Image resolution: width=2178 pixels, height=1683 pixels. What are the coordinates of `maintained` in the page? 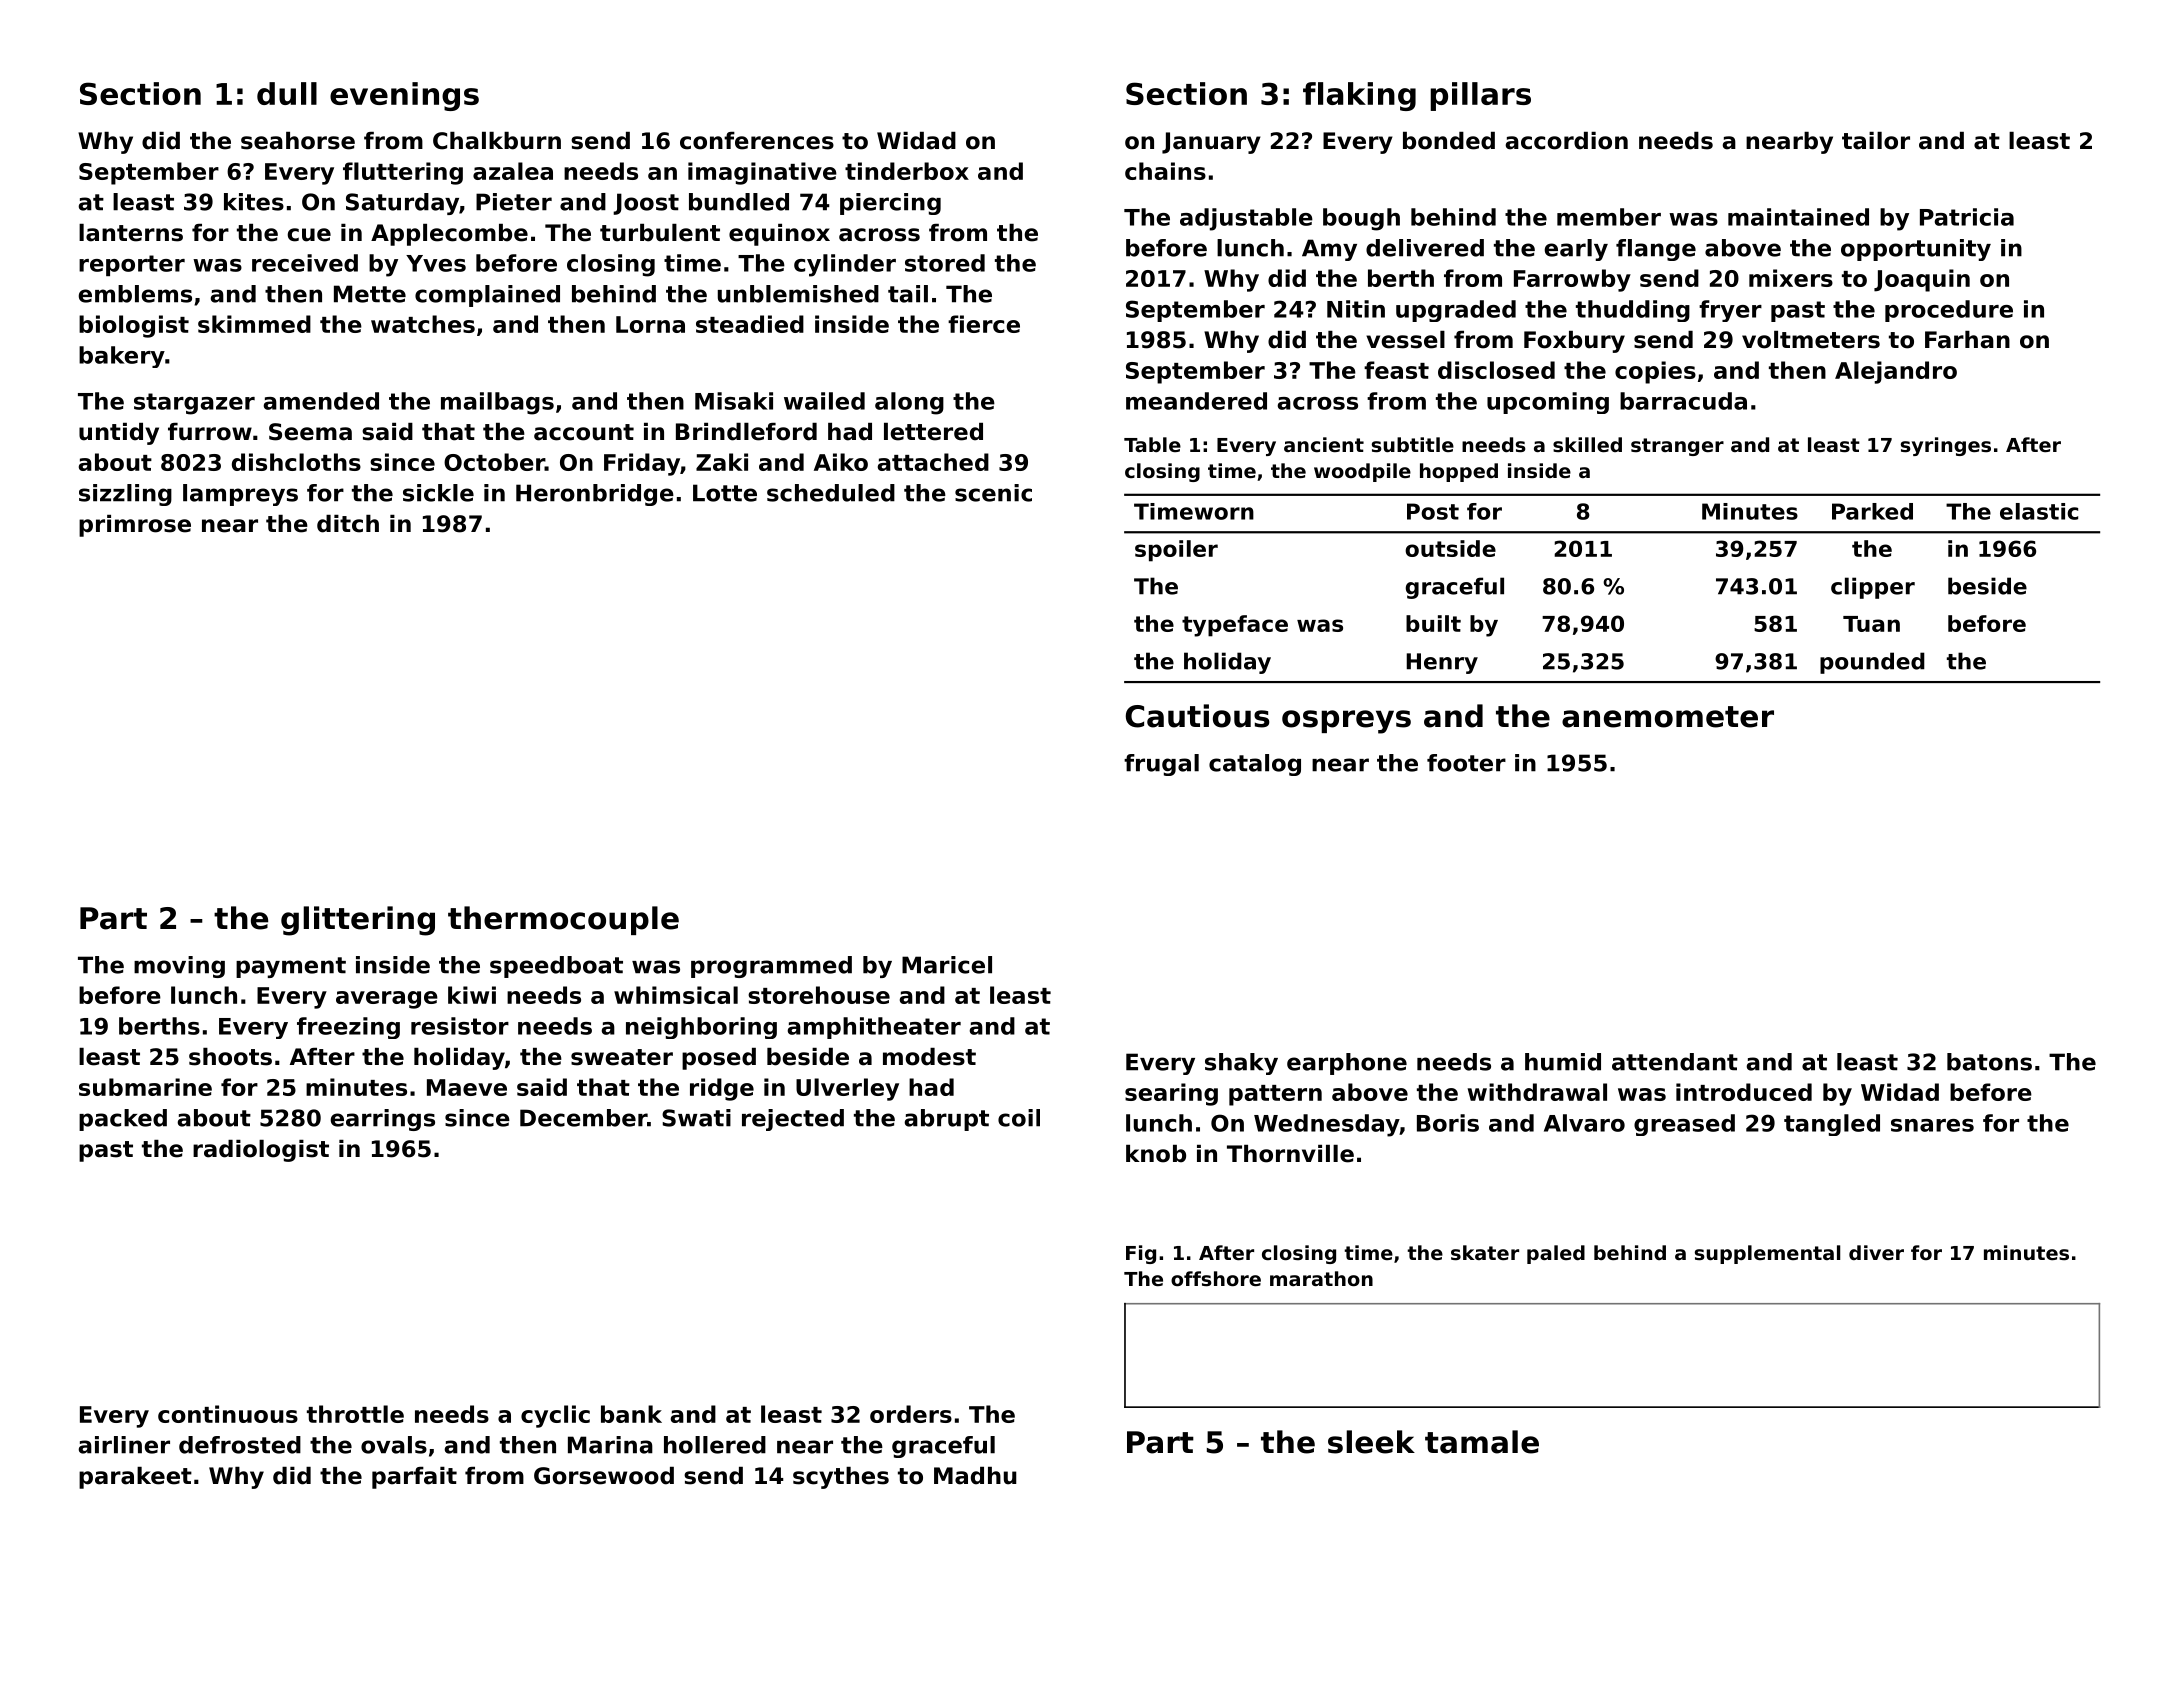 It's located at (1798, 217).
